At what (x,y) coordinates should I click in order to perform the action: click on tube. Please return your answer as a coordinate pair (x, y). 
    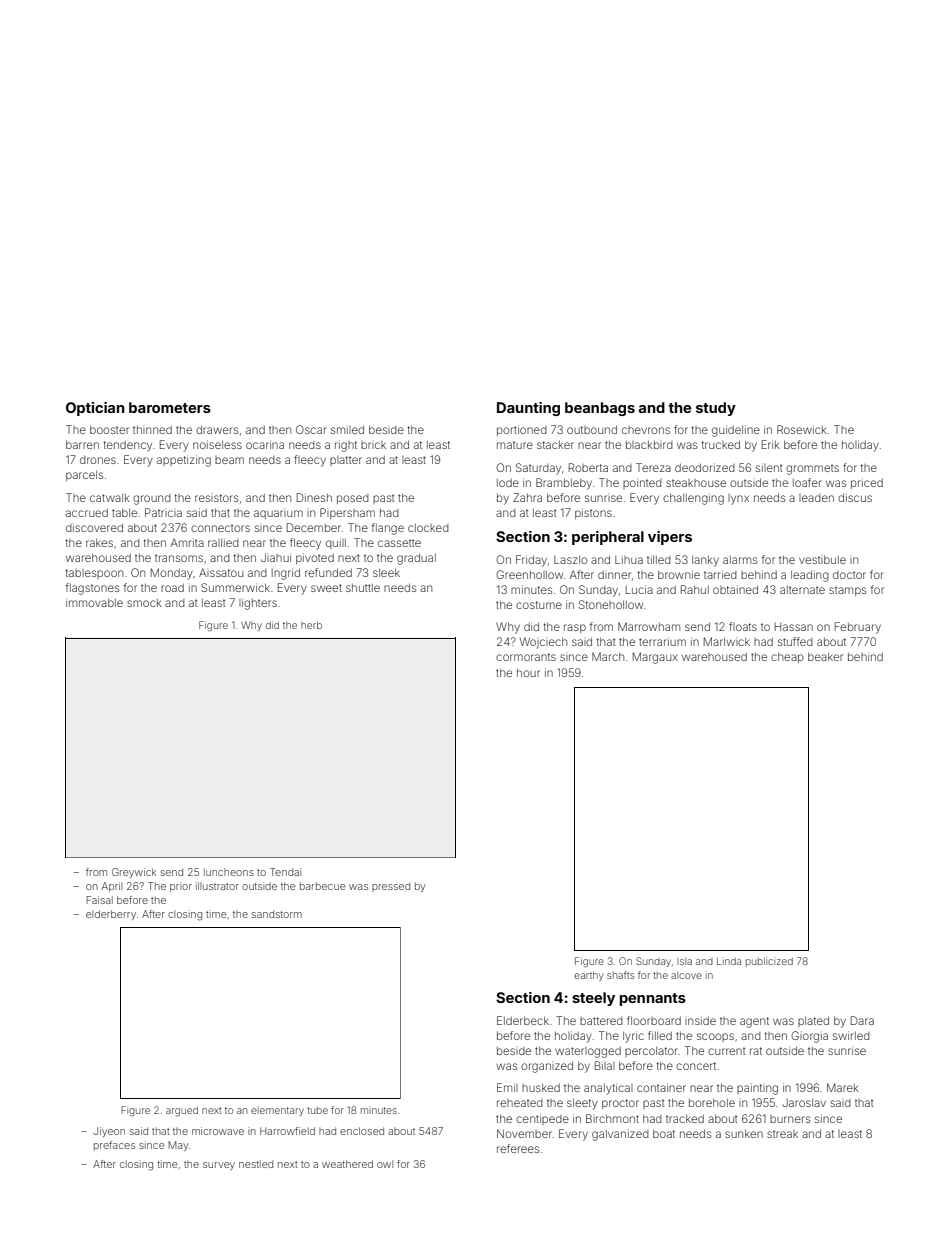
    Looking at the image, I should click on (317, 1110).
